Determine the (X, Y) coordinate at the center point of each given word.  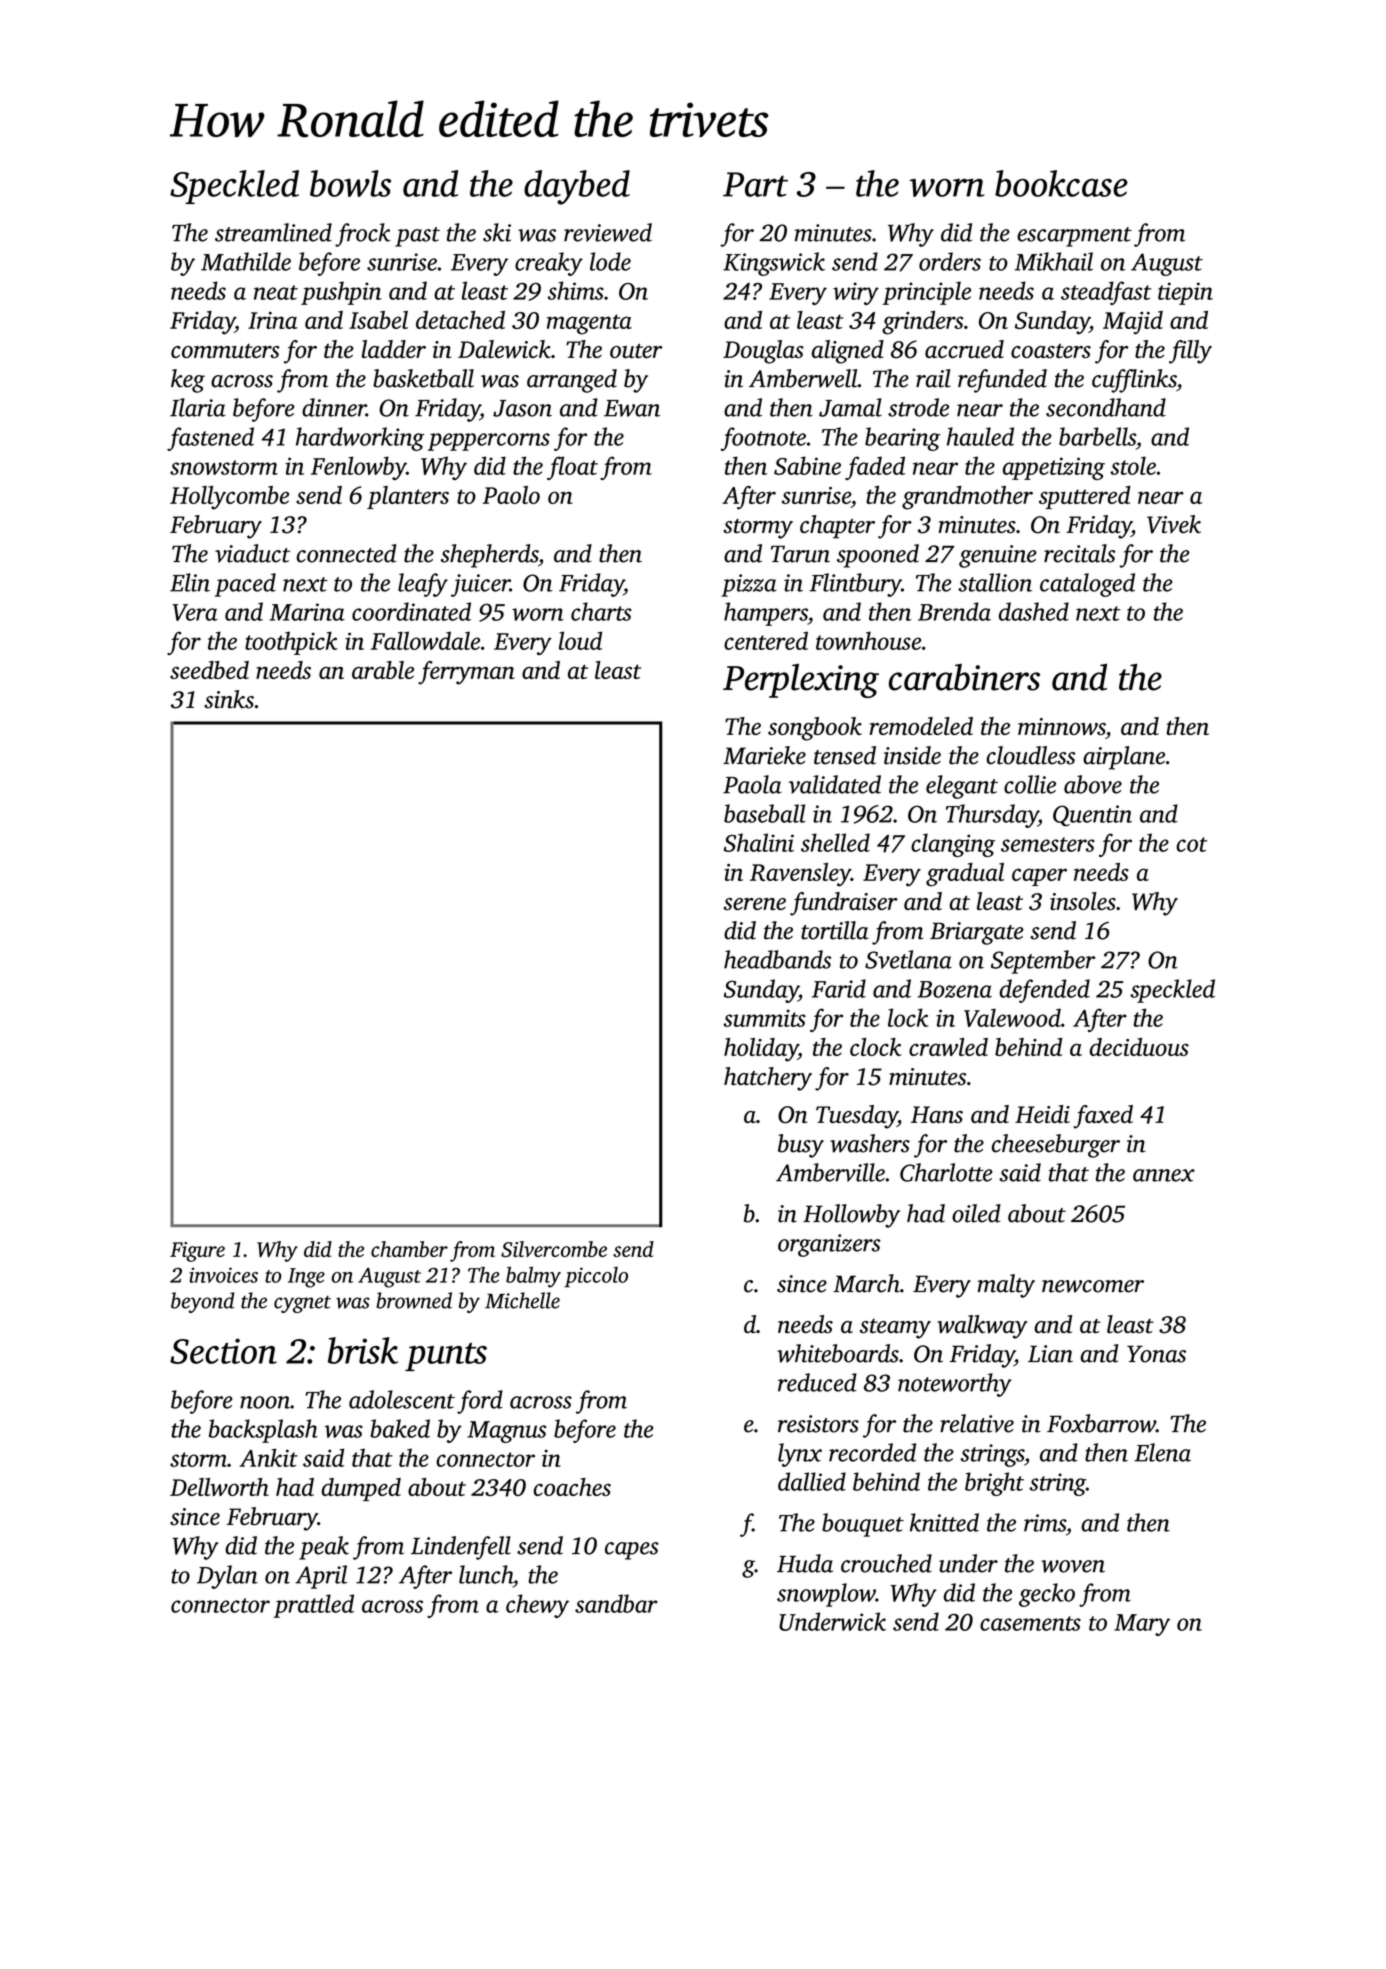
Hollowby (851, 1216)
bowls (350, 183)
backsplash (263, 1431)
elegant (962, 787)
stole (1133, 465)
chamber (409, 1249)
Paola (752, 784)
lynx (800, 1455)
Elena (1162, 1452)
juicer (480, 585)
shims (576, 290)
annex (1164, 1175)
